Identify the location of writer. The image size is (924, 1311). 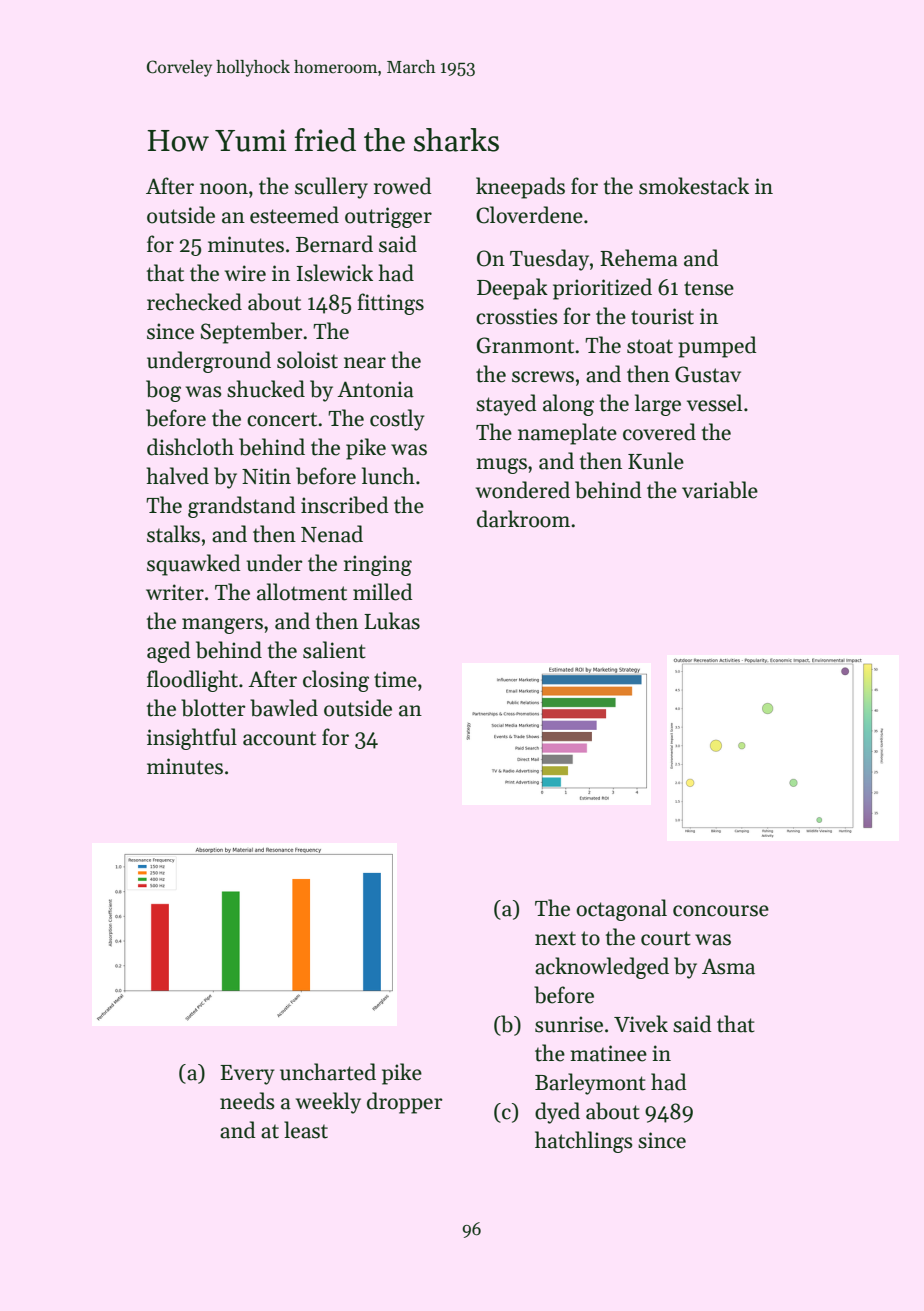
(175, 592).
